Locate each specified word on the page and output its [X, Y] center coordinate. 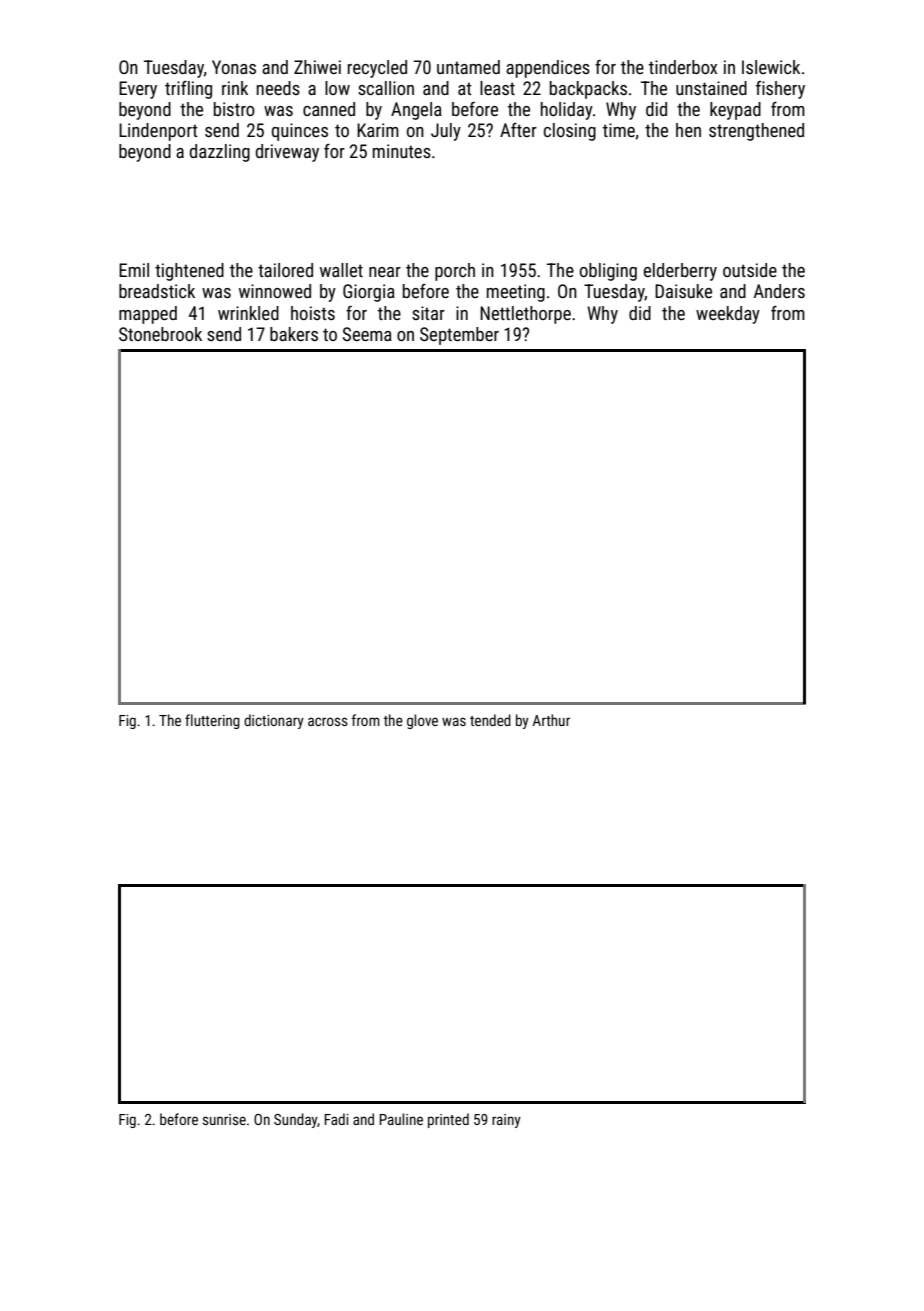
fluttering [212, 721]
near [385, 272]
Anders [779, 291]
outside [750, 270]
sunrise [224, 1119]
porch [455, 272]
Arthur [551, 720]
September [459, 336]
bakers [294, 334]
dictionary [274, 721]
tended [490, 720]
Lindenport [158, 132]
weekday [728, 315]
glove [422, 721]
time [619, 130]
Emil [134, 270]
